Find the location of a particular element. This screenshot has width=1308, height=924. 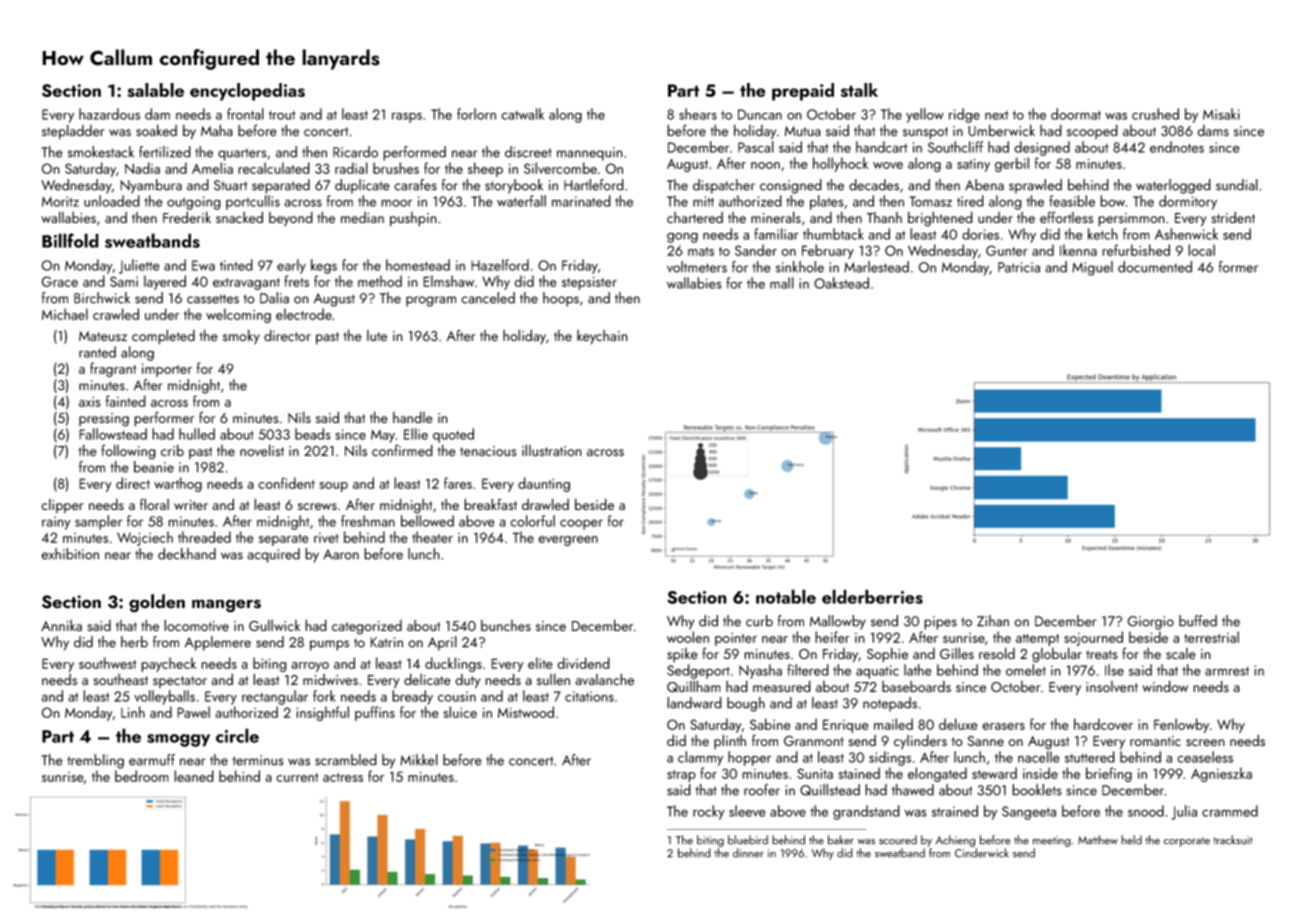

daunting is located at coordinates (544, 484).
